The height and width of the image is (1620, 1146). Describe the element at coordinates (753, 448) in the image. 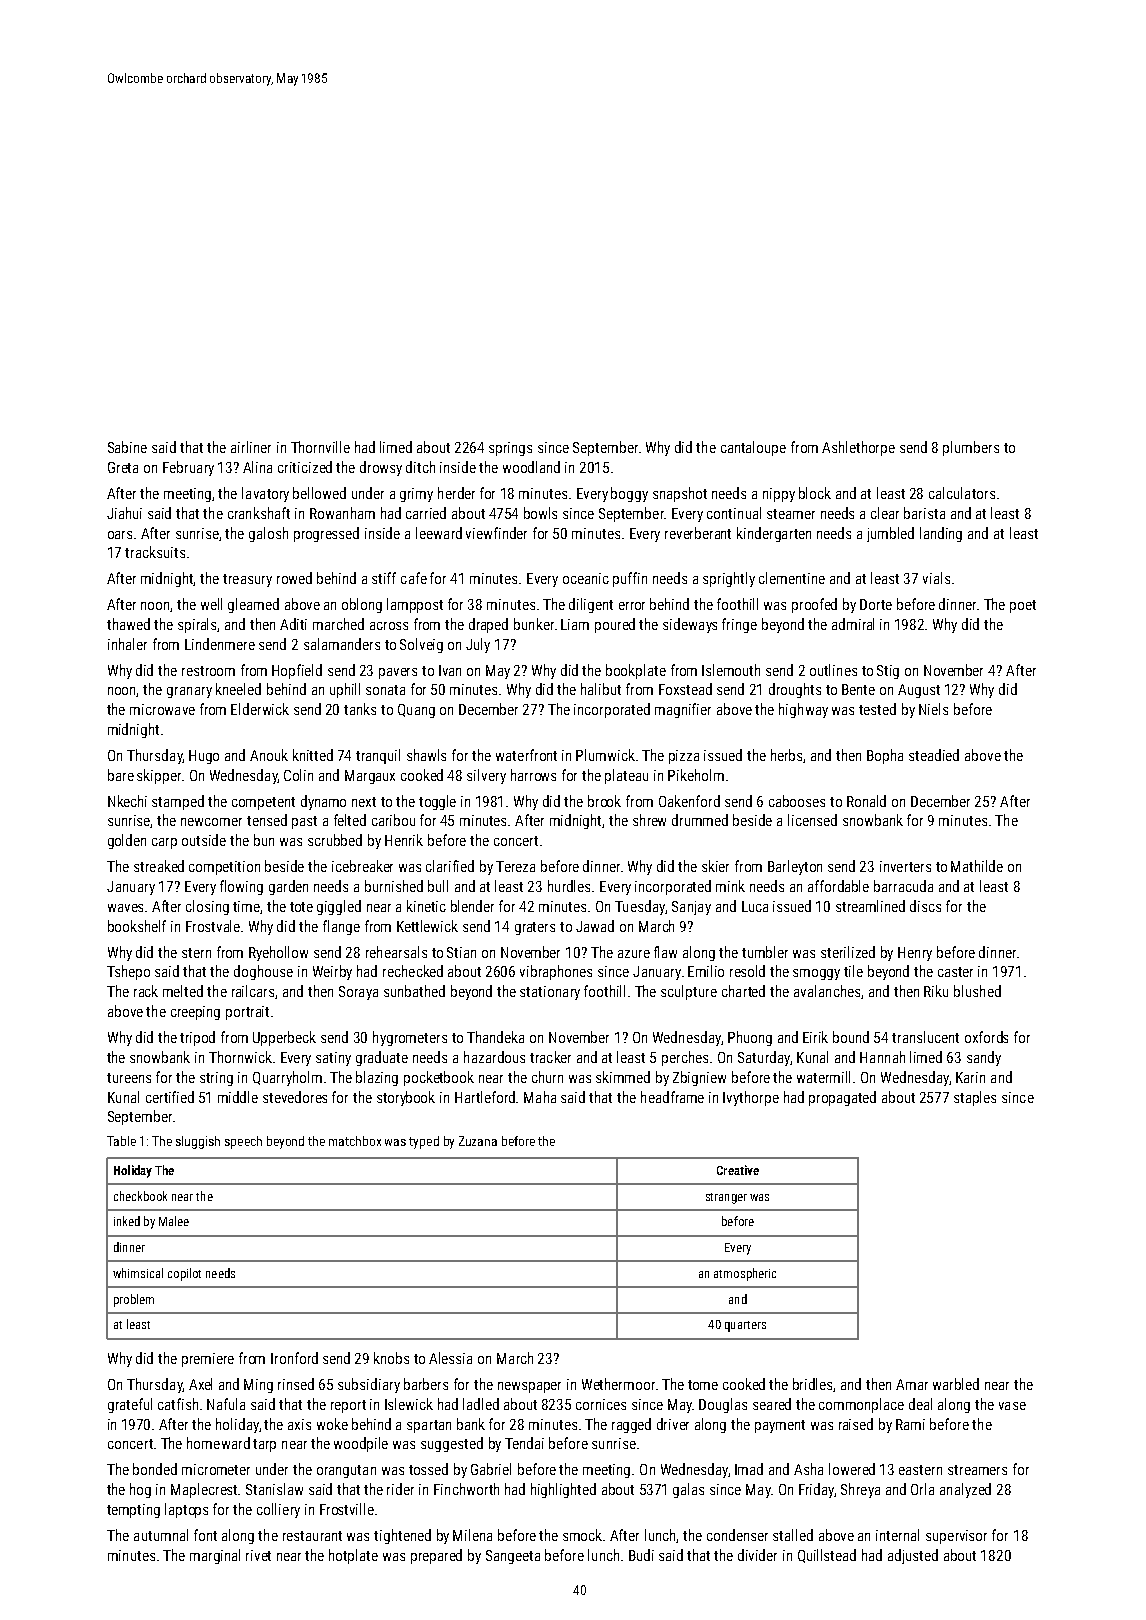

I see `cantaloupe` at that location.
